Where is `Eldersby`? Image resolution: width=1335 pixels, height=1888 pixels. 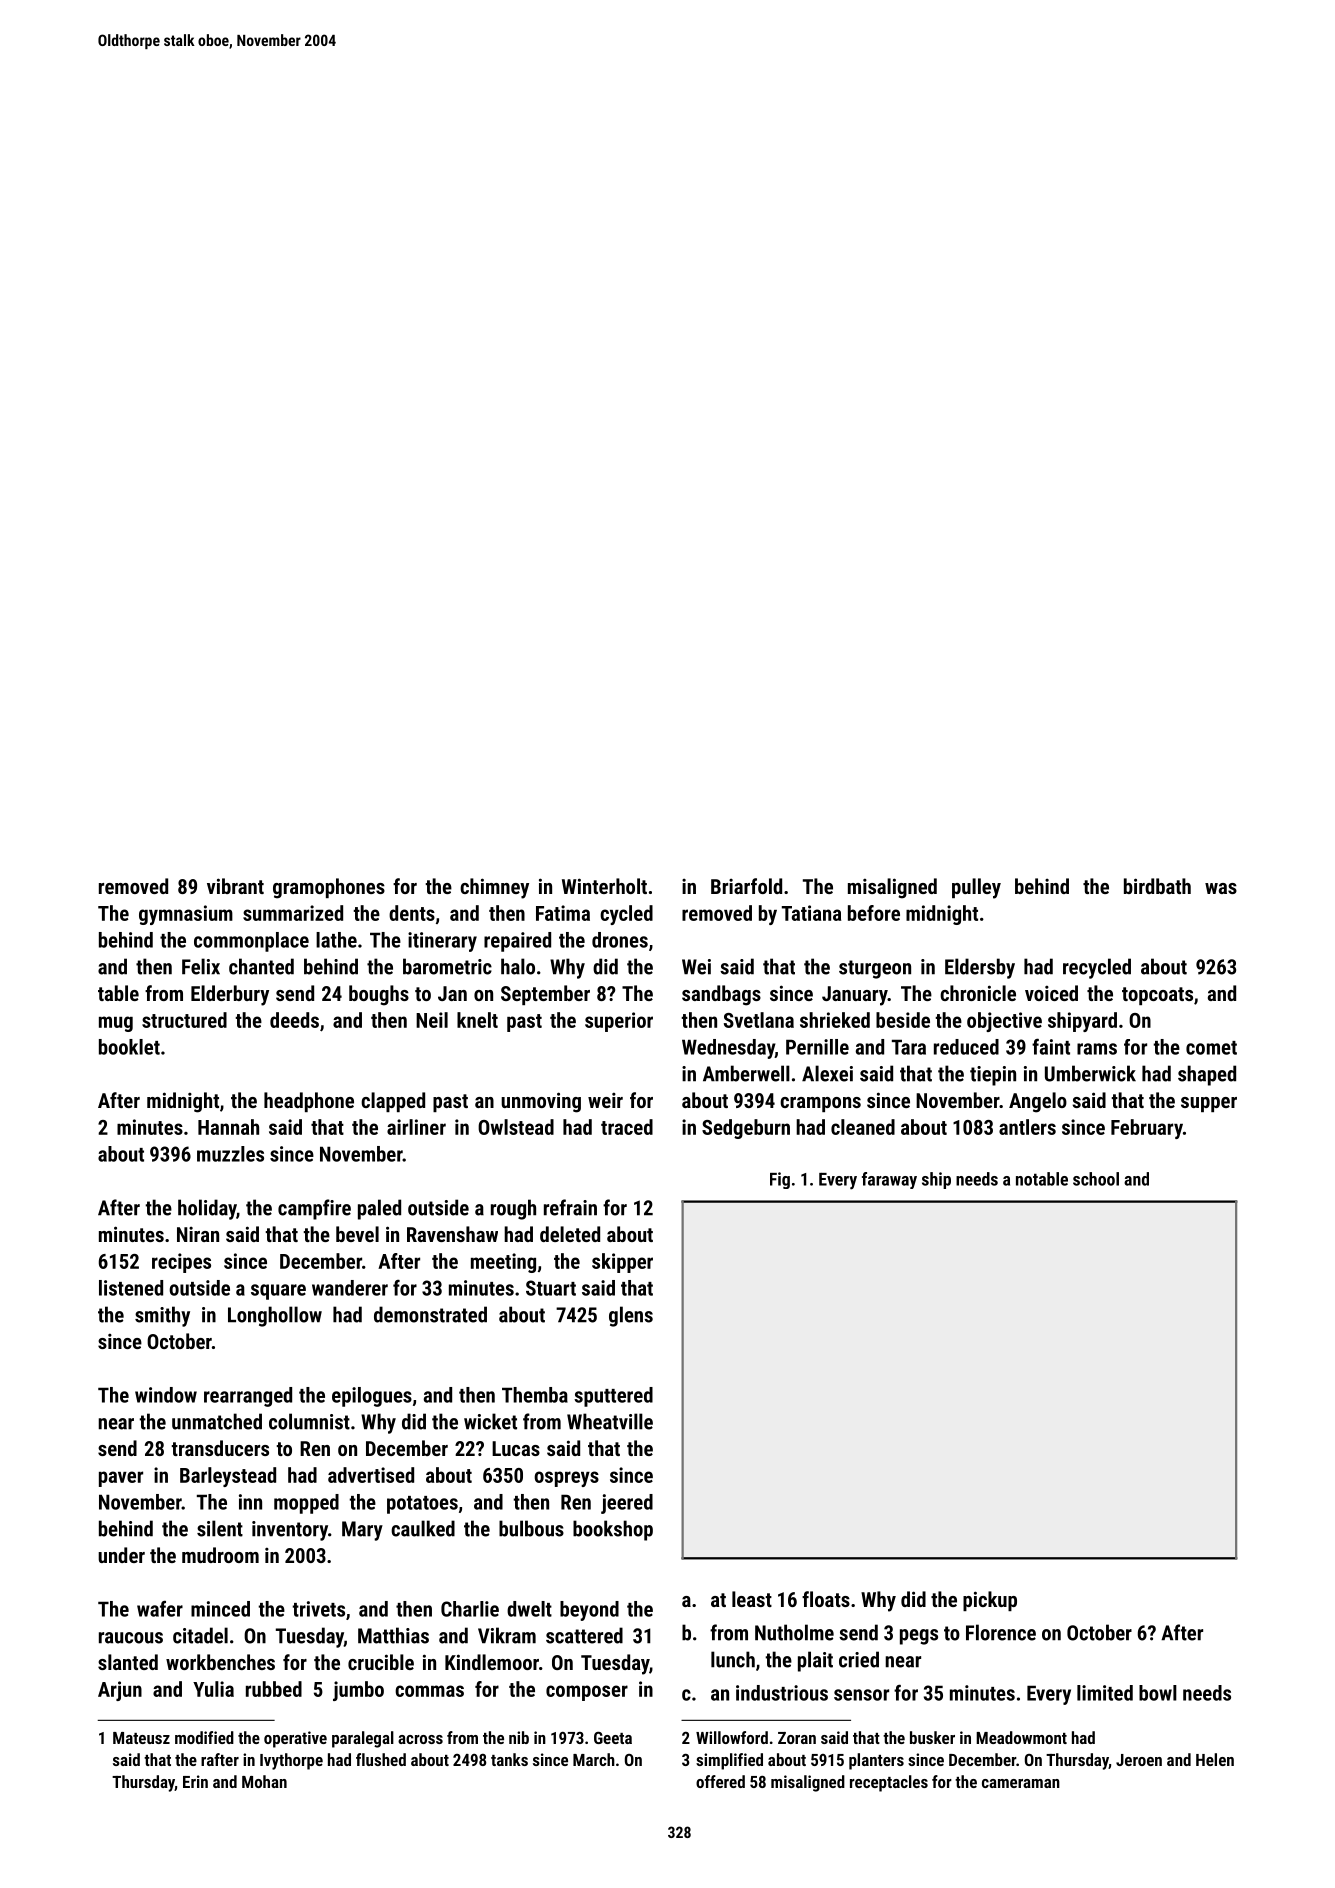
Eldersby is located at coordinates (980, 968).
